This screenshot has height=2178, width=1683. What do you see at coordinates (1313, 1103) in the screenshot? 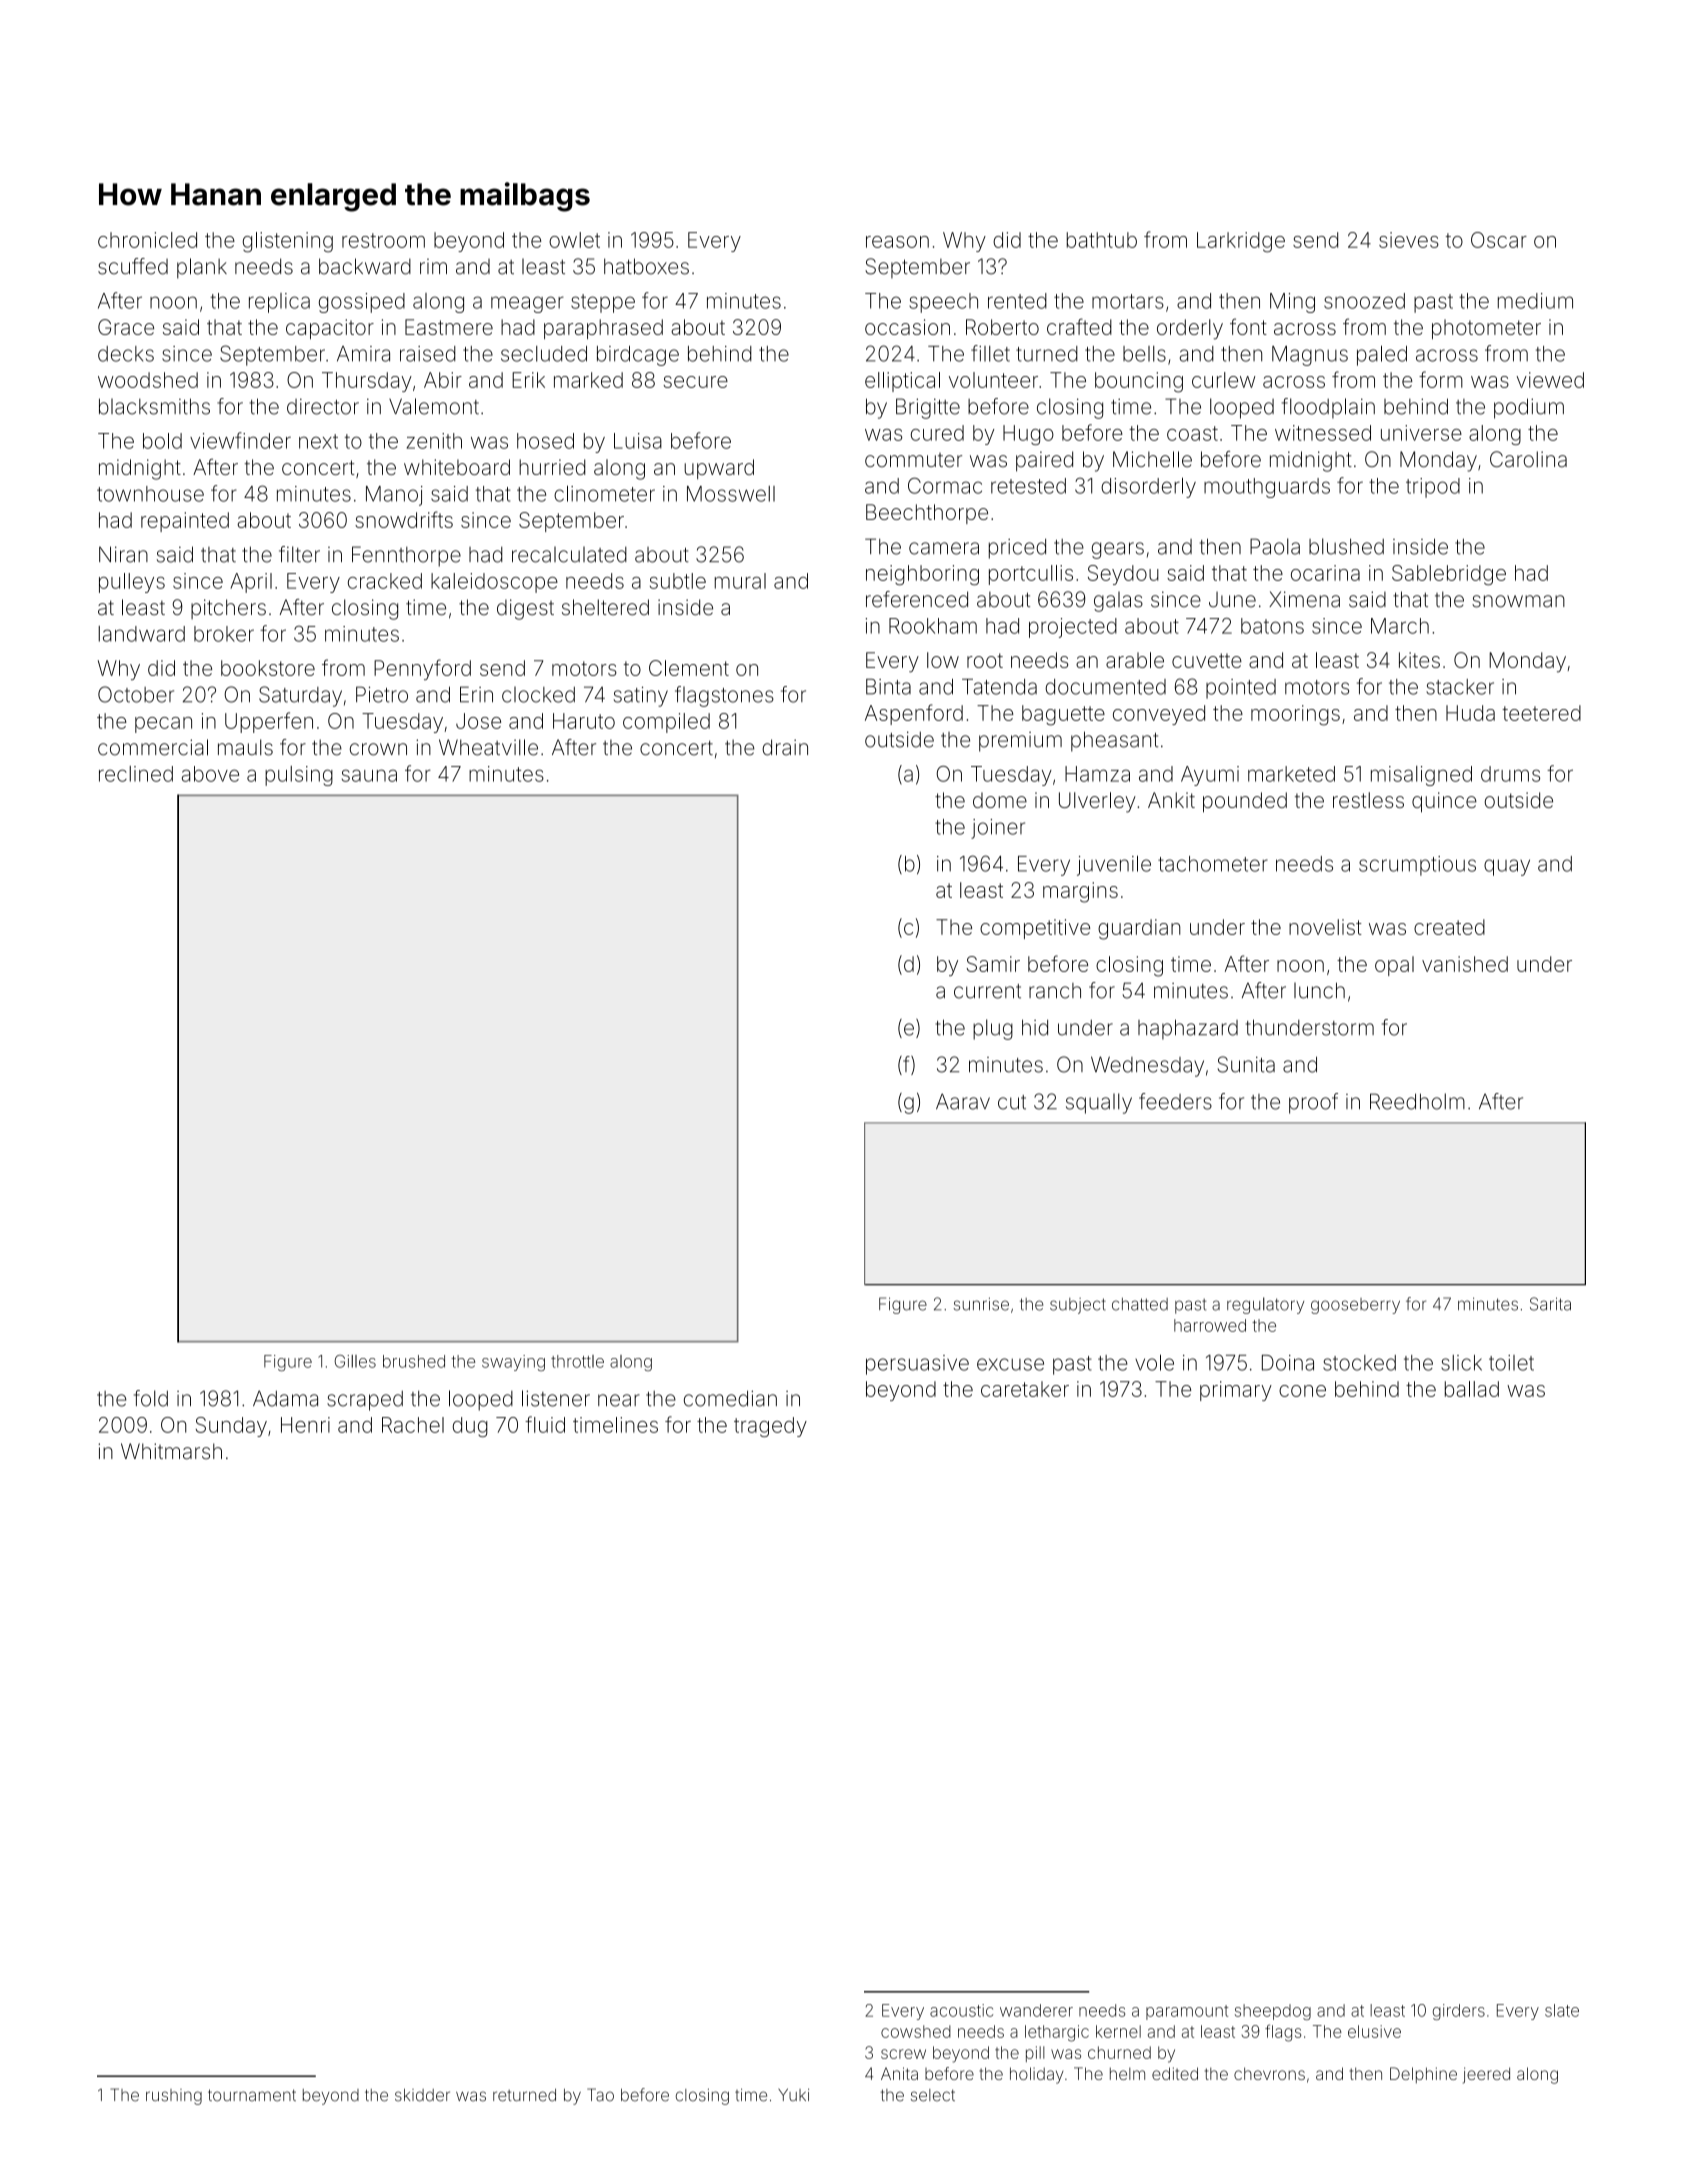
I see `proof` at bounding box center [1313, 1103].
